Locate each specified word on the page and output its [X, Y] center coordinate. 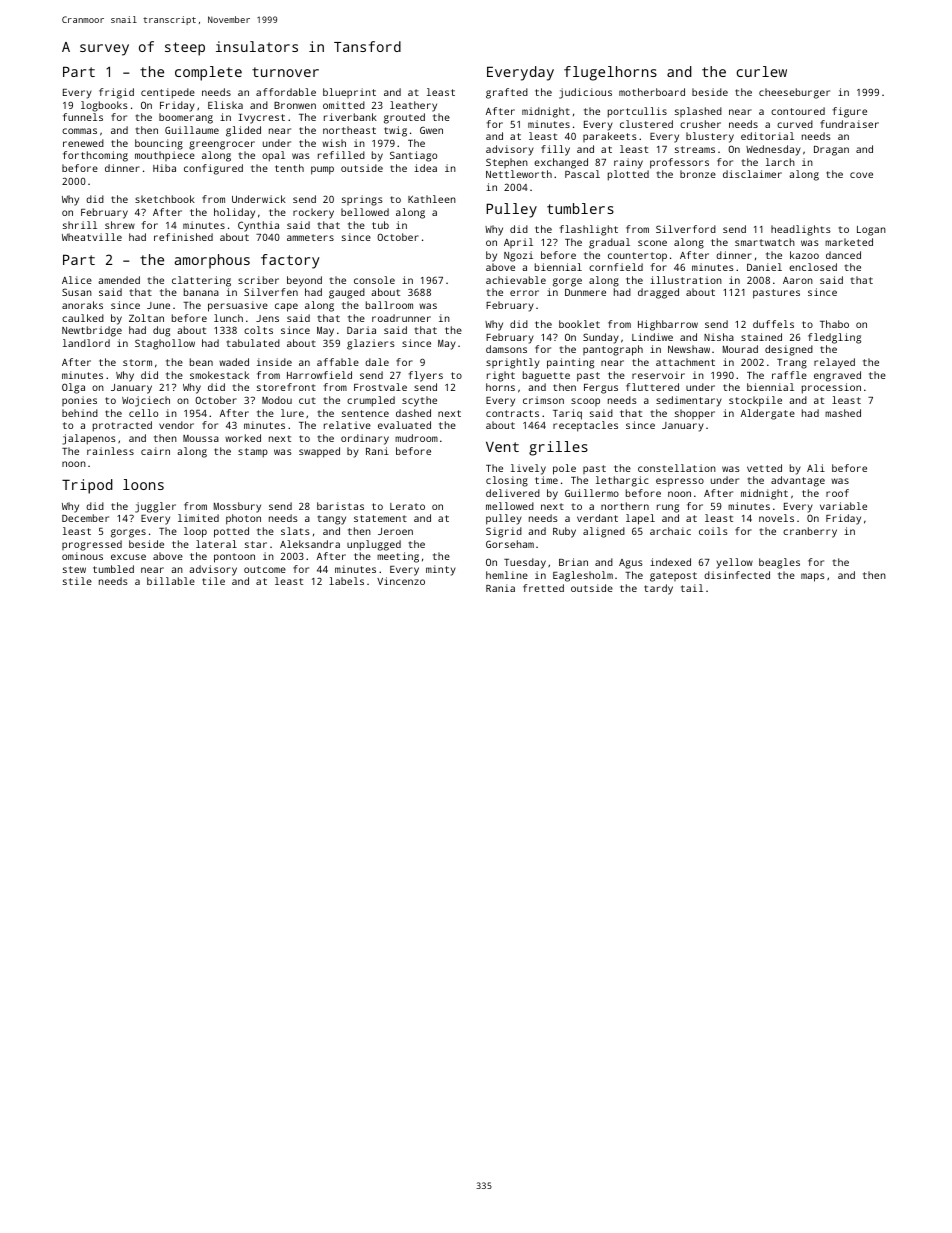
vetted [764, 468]
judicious [585, 93]
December [85, 518]
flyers [426, 376]
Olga [73, 388]
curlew [762, 71]
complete [208, 73]
